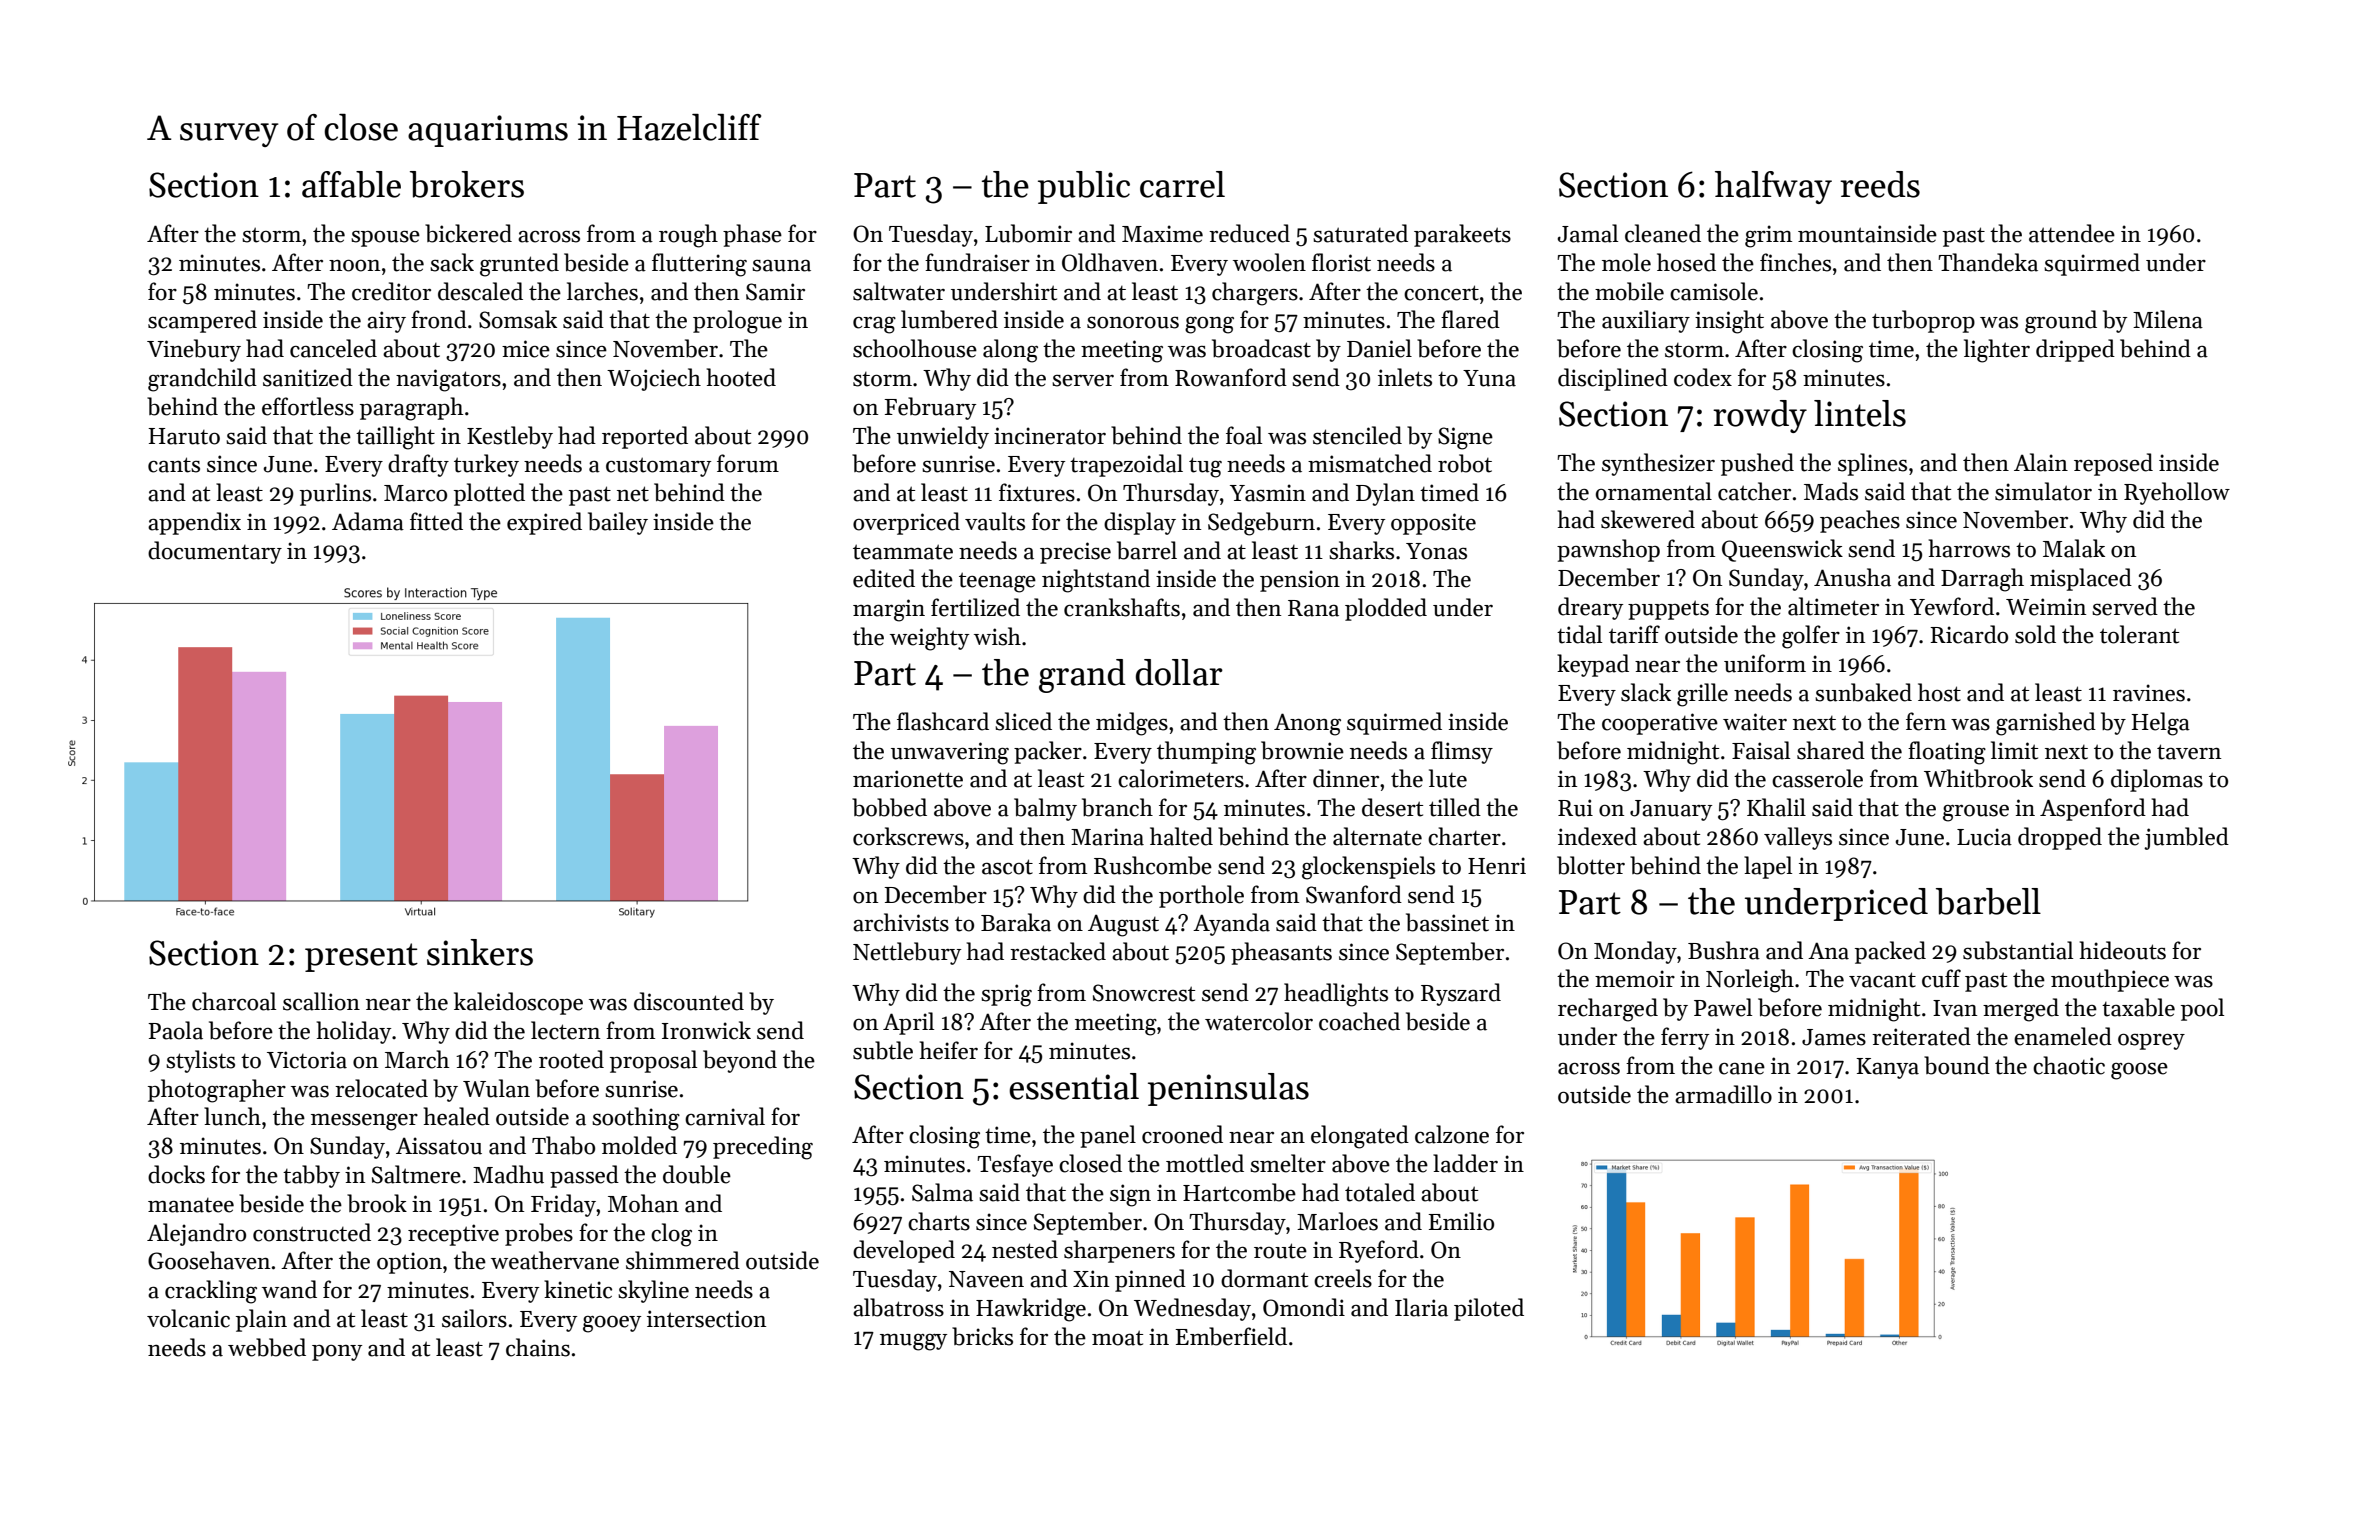 This document has height=1540, width=2380. I want to click on Emberfield, so click(1231, 1336).
